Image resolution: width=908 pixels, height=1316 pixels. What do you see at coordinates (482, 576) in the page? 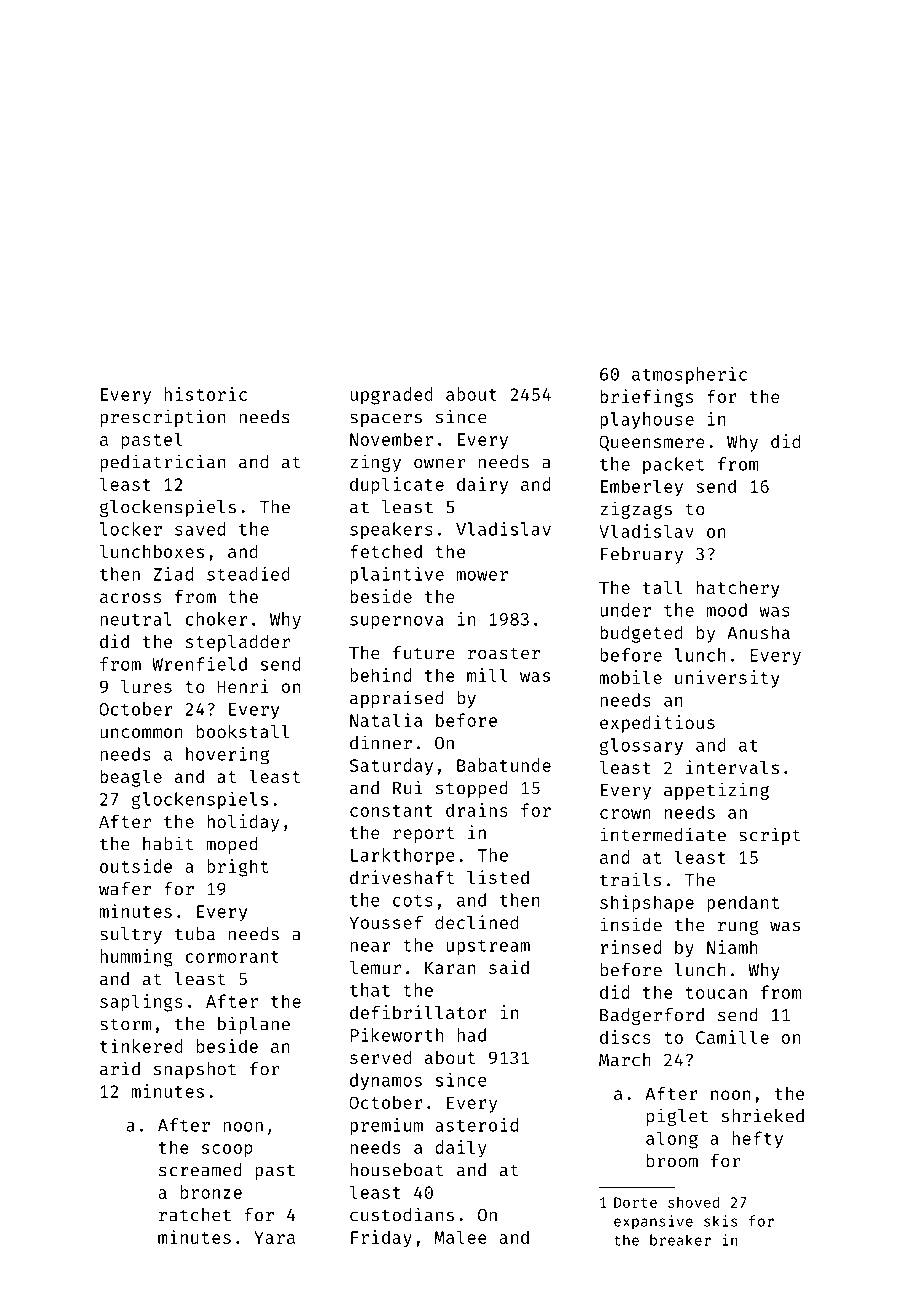
I see `mower` at bounding box center [482, 576].
